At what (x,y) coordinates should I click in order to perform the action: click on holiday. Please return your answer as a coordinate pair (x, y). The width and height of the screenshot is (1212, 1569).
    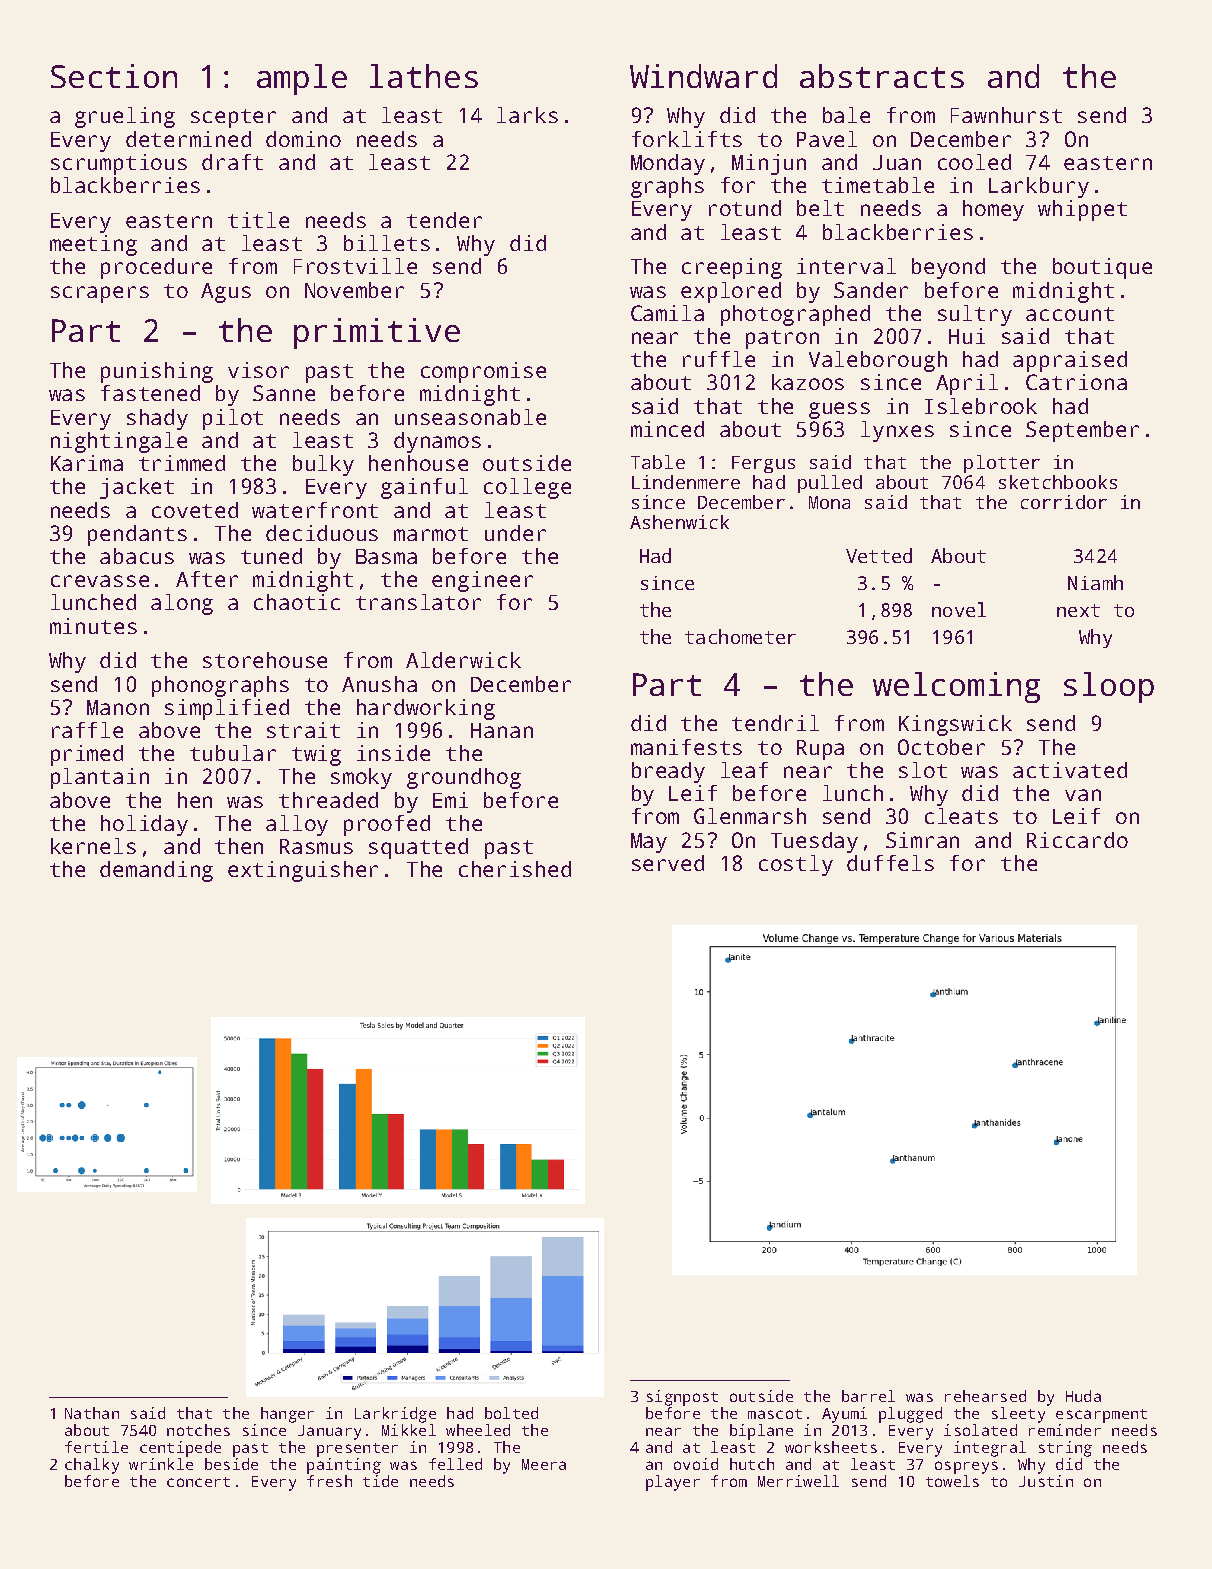
    Looking at the image, I should click on (144, 825).
